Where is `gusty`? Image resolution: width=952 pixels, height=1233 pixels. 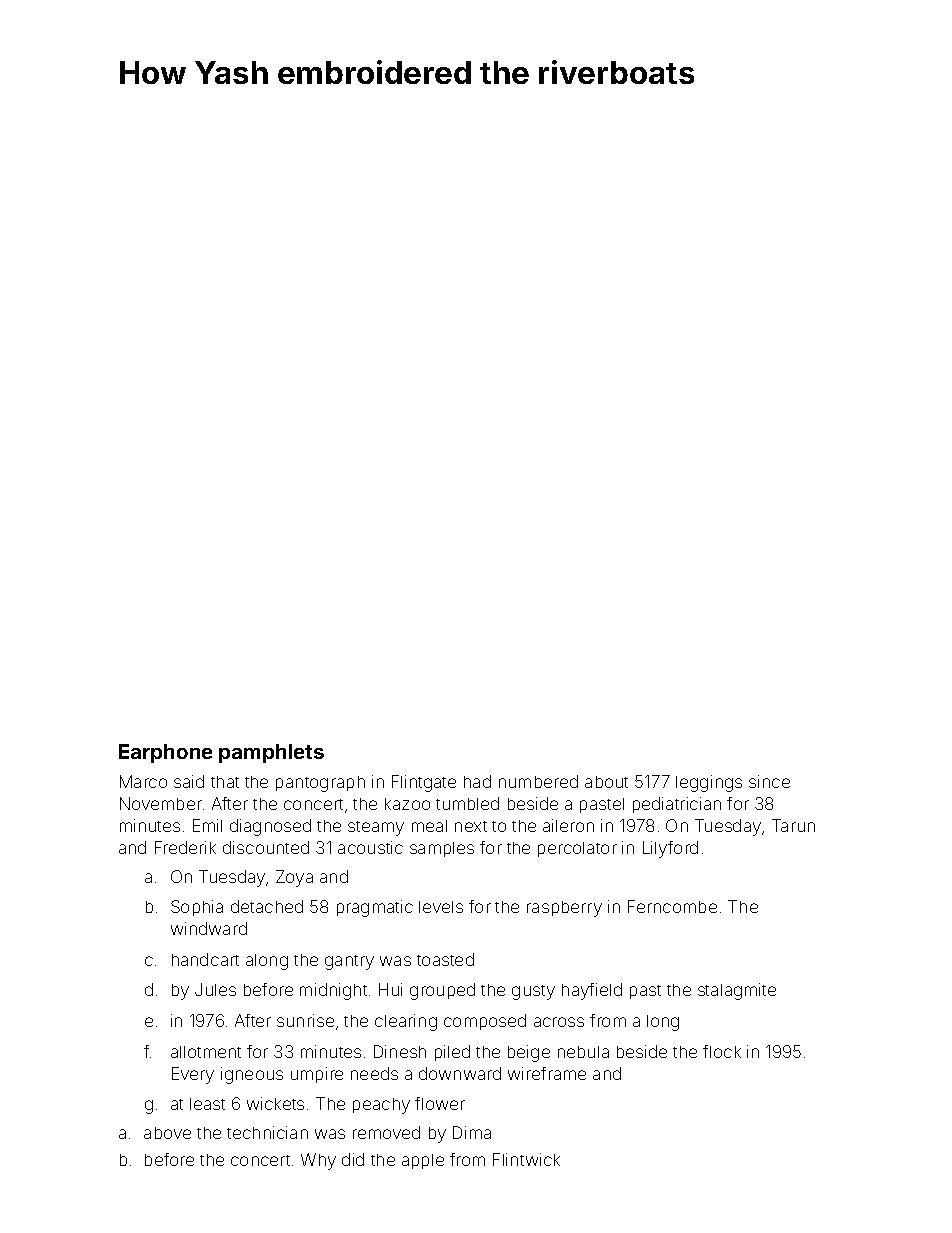 gusty is located at coordinates (533, 992).
